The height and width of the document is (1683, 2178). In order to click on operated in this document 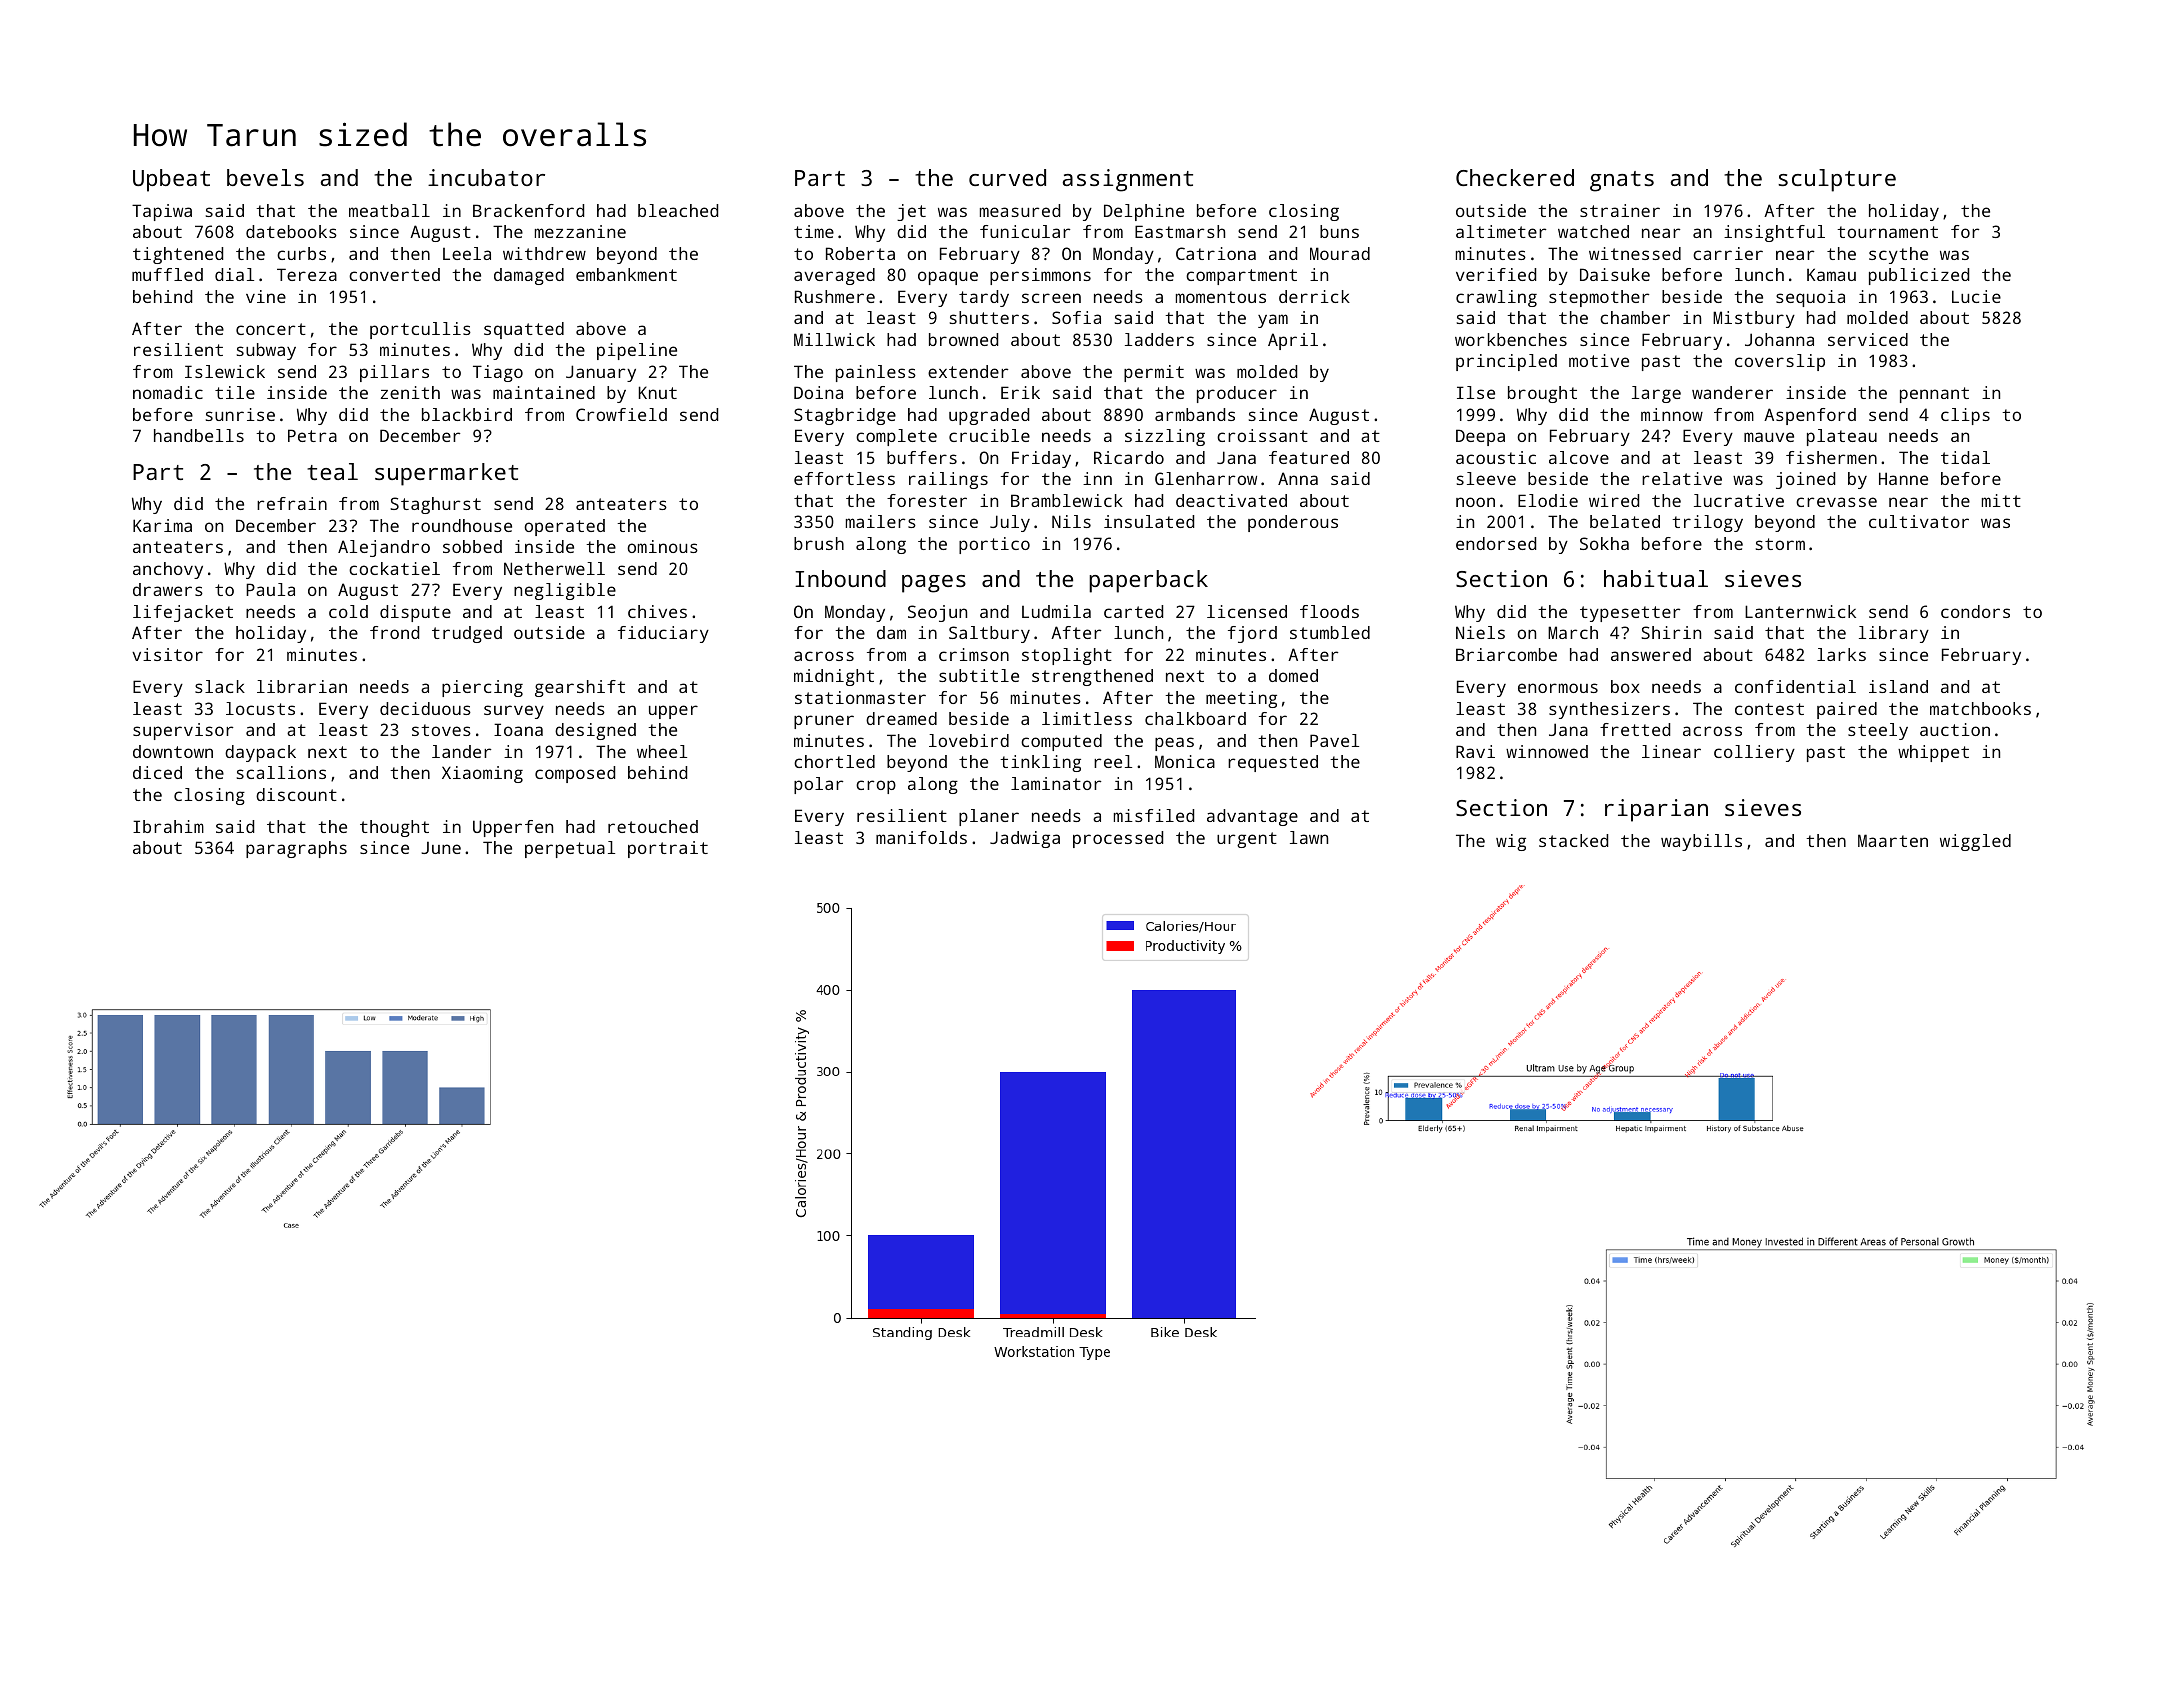, I will do `click(564, 527)`.
